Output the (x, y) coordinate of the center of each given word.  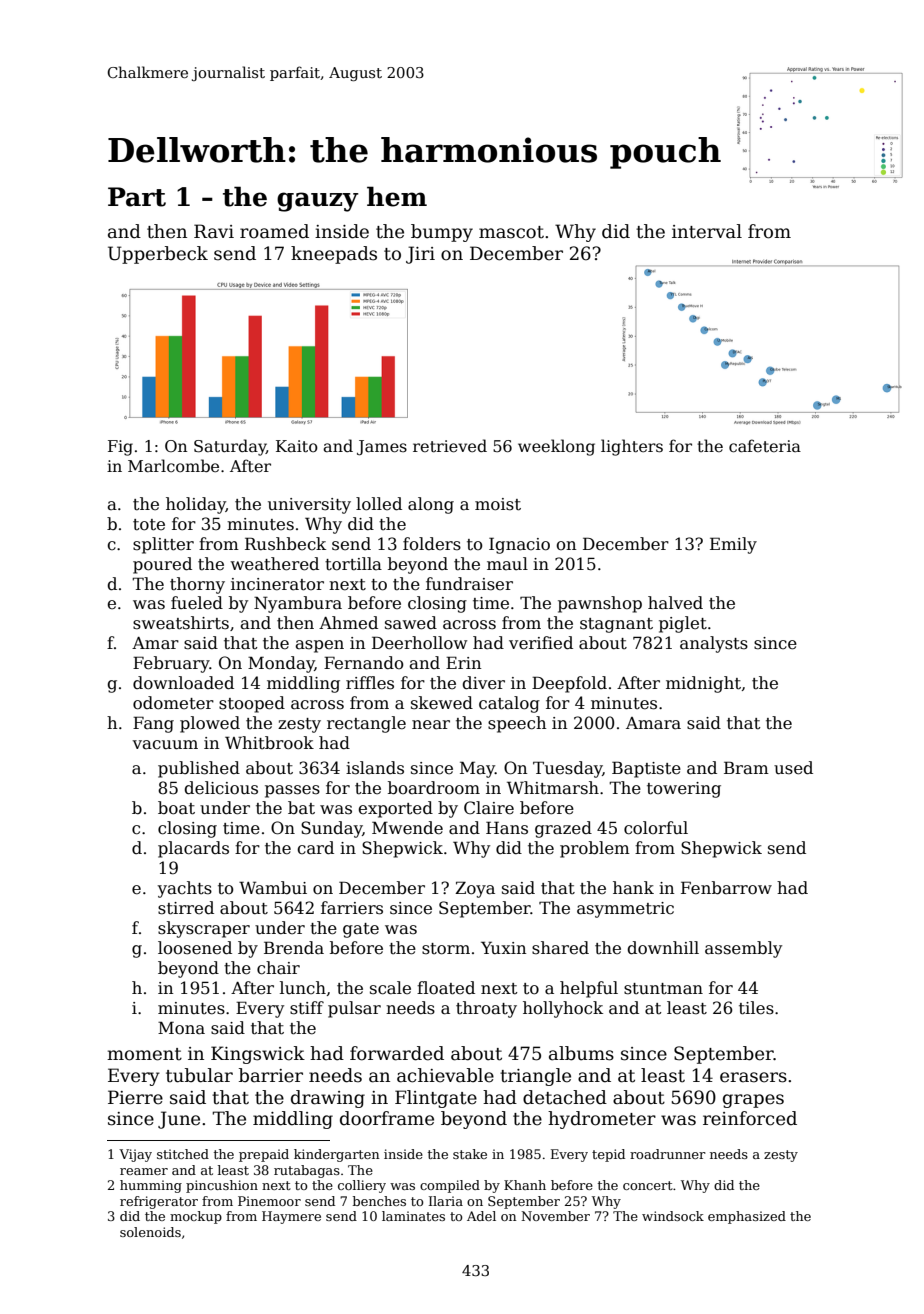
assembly (743, 949)
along (431, 505)
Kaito (297, 446)
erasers (753, 1077)
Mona (181, 1028)
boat (176, 808)
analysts (714, 644)
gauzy (318, 202)
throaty (486, 1009)
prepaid (264, 1155)
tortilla (353, 564)
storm (446, 949)
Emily (733, 545)
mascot (511, 232)
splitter (163, 545)
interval (707, 231)
